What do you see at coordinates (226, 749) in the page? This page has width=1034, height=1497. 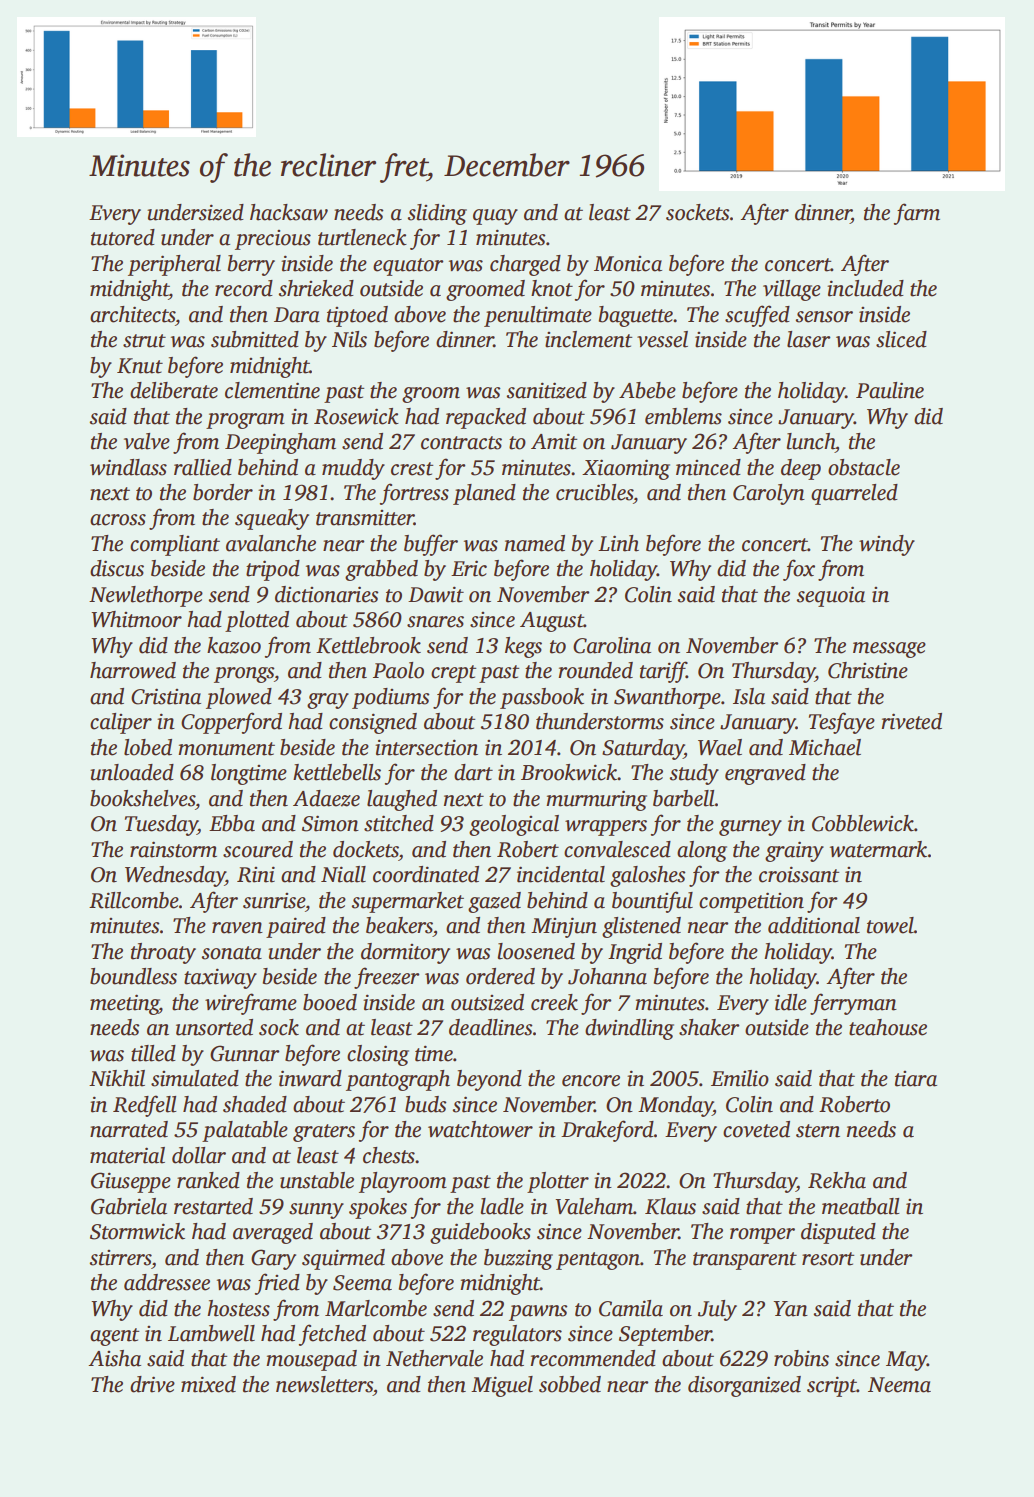 I see `monument` at bounding box center [226, 749].
